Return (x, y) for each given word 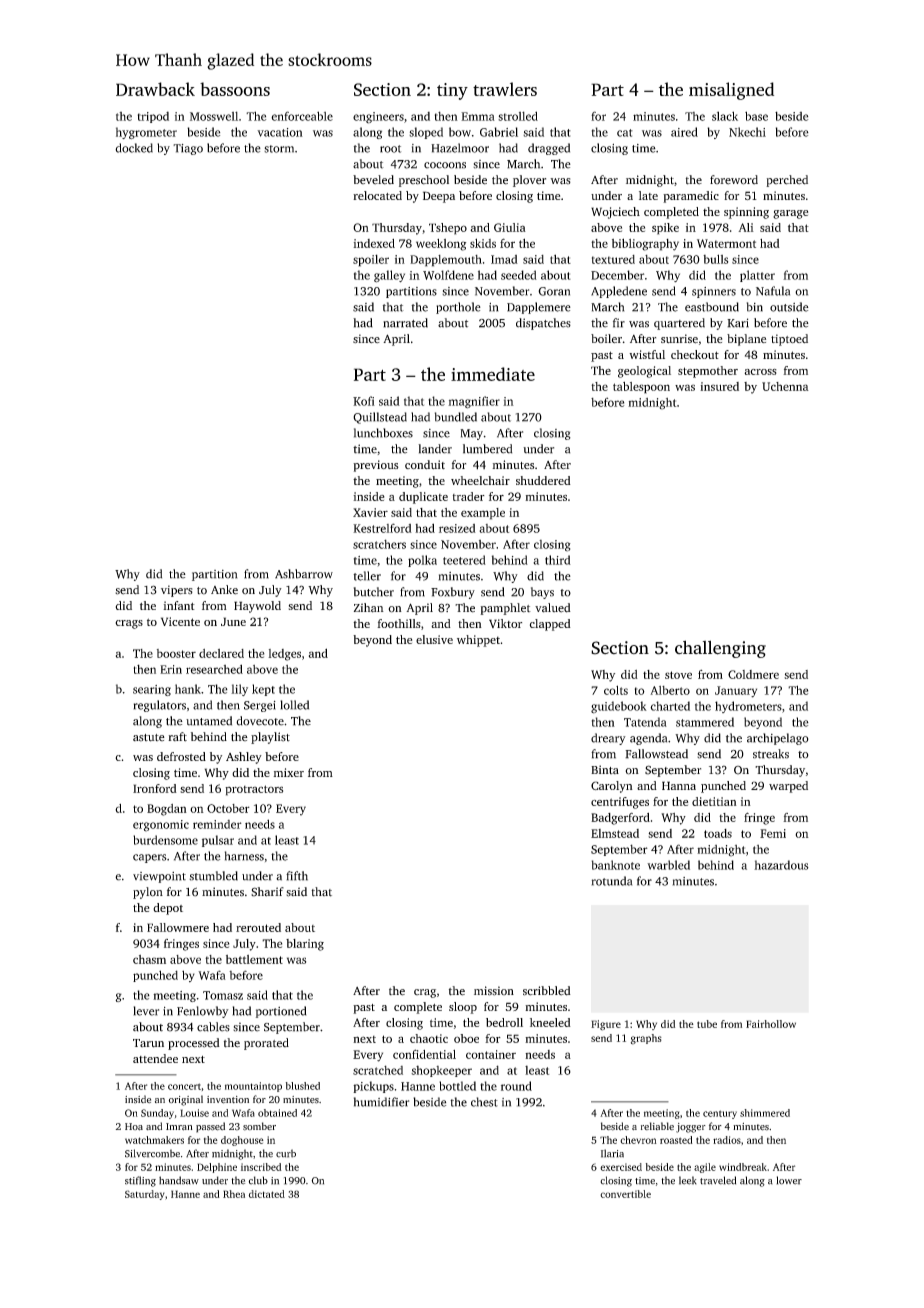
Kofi (364, 401)
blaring (305, 945)
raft (177, 737)
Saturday (145, 1195)
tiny (452, 91)
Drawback (155, 89)
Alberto (670, 690)
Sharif (267, 892)
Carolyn (612, 787)
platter (757, 276)
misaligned (731, 91)
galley (389, 276)
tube (707, 1024)
